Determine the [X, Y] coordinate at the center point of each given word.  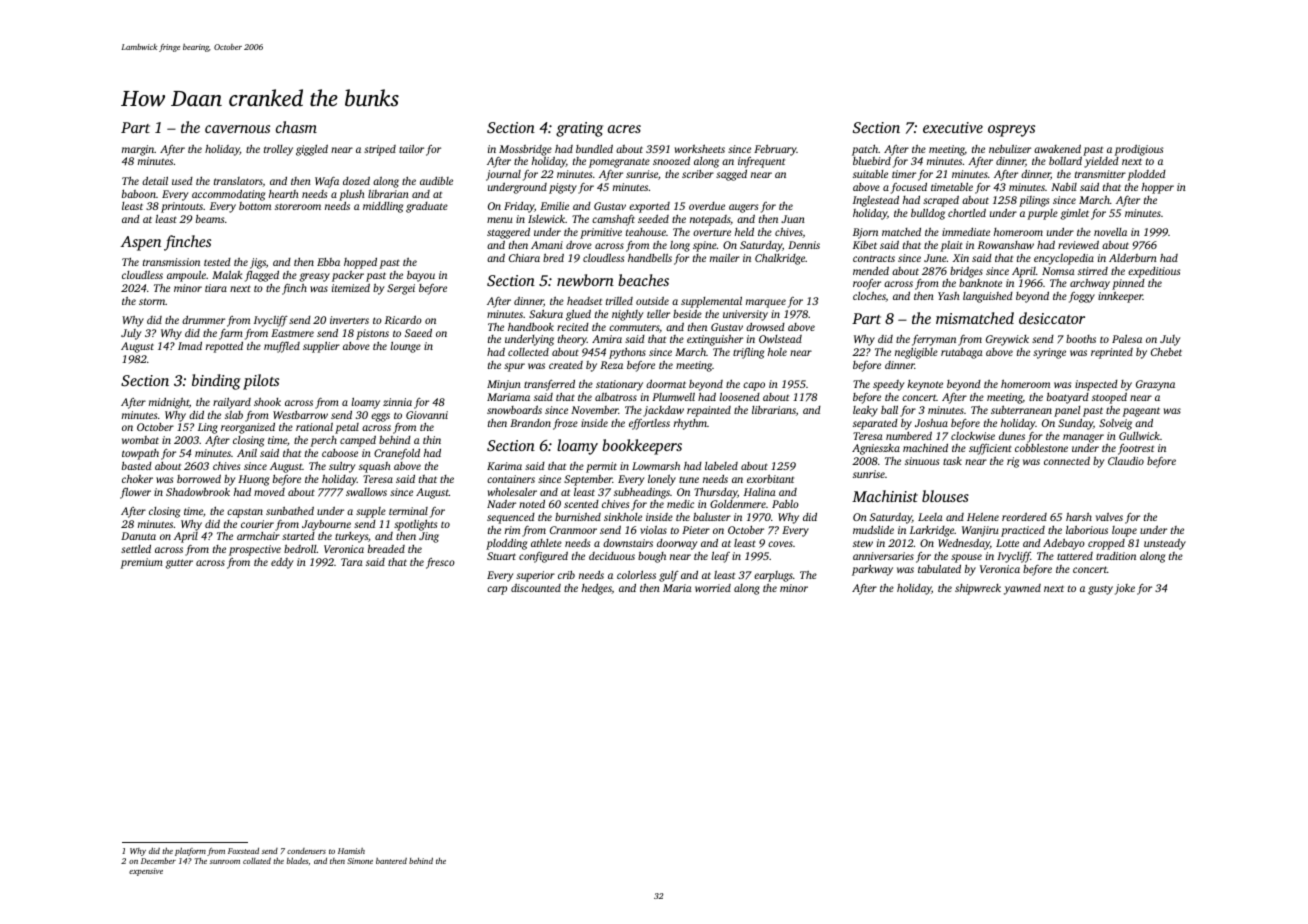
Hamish [351, 851]
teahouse [646, 232]
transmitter [1100, 174]
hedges [597, 589]
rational [314, 427]
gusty [1100, 590]
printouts [182, 207]
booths [1081, 338]
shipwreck [978, 589]
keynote [925, 385]
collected [528, 352]
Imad [190, 346]
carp [497, 590]
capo [754, 386]
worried [713, 588]
